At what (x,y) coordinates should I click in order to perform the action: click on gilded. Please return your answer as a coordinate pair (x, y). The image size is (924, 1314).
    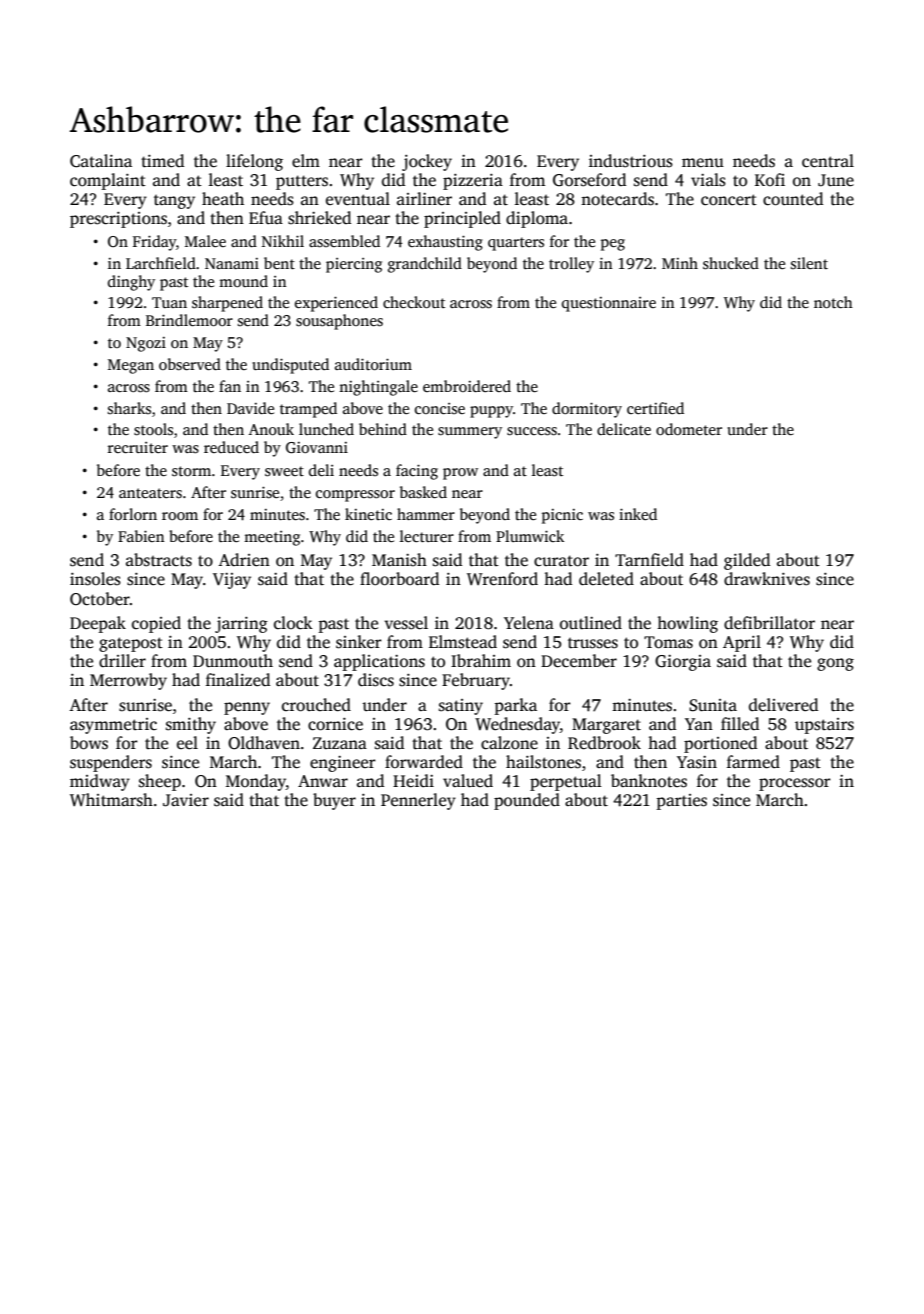
    Looking at the image, I should click on (747, 561).
